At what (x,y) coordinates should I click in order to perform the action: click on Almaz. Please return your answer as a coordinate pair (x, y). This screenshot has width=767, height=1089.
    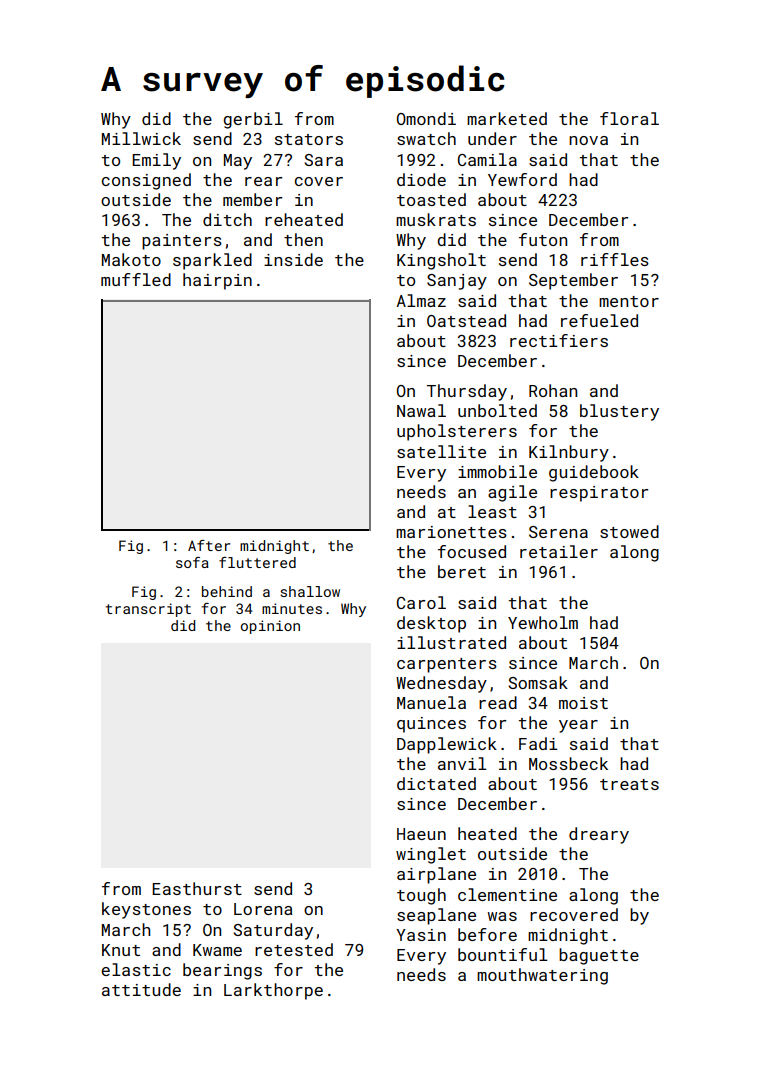
    Looking at the image, I should click on (421, 300).
